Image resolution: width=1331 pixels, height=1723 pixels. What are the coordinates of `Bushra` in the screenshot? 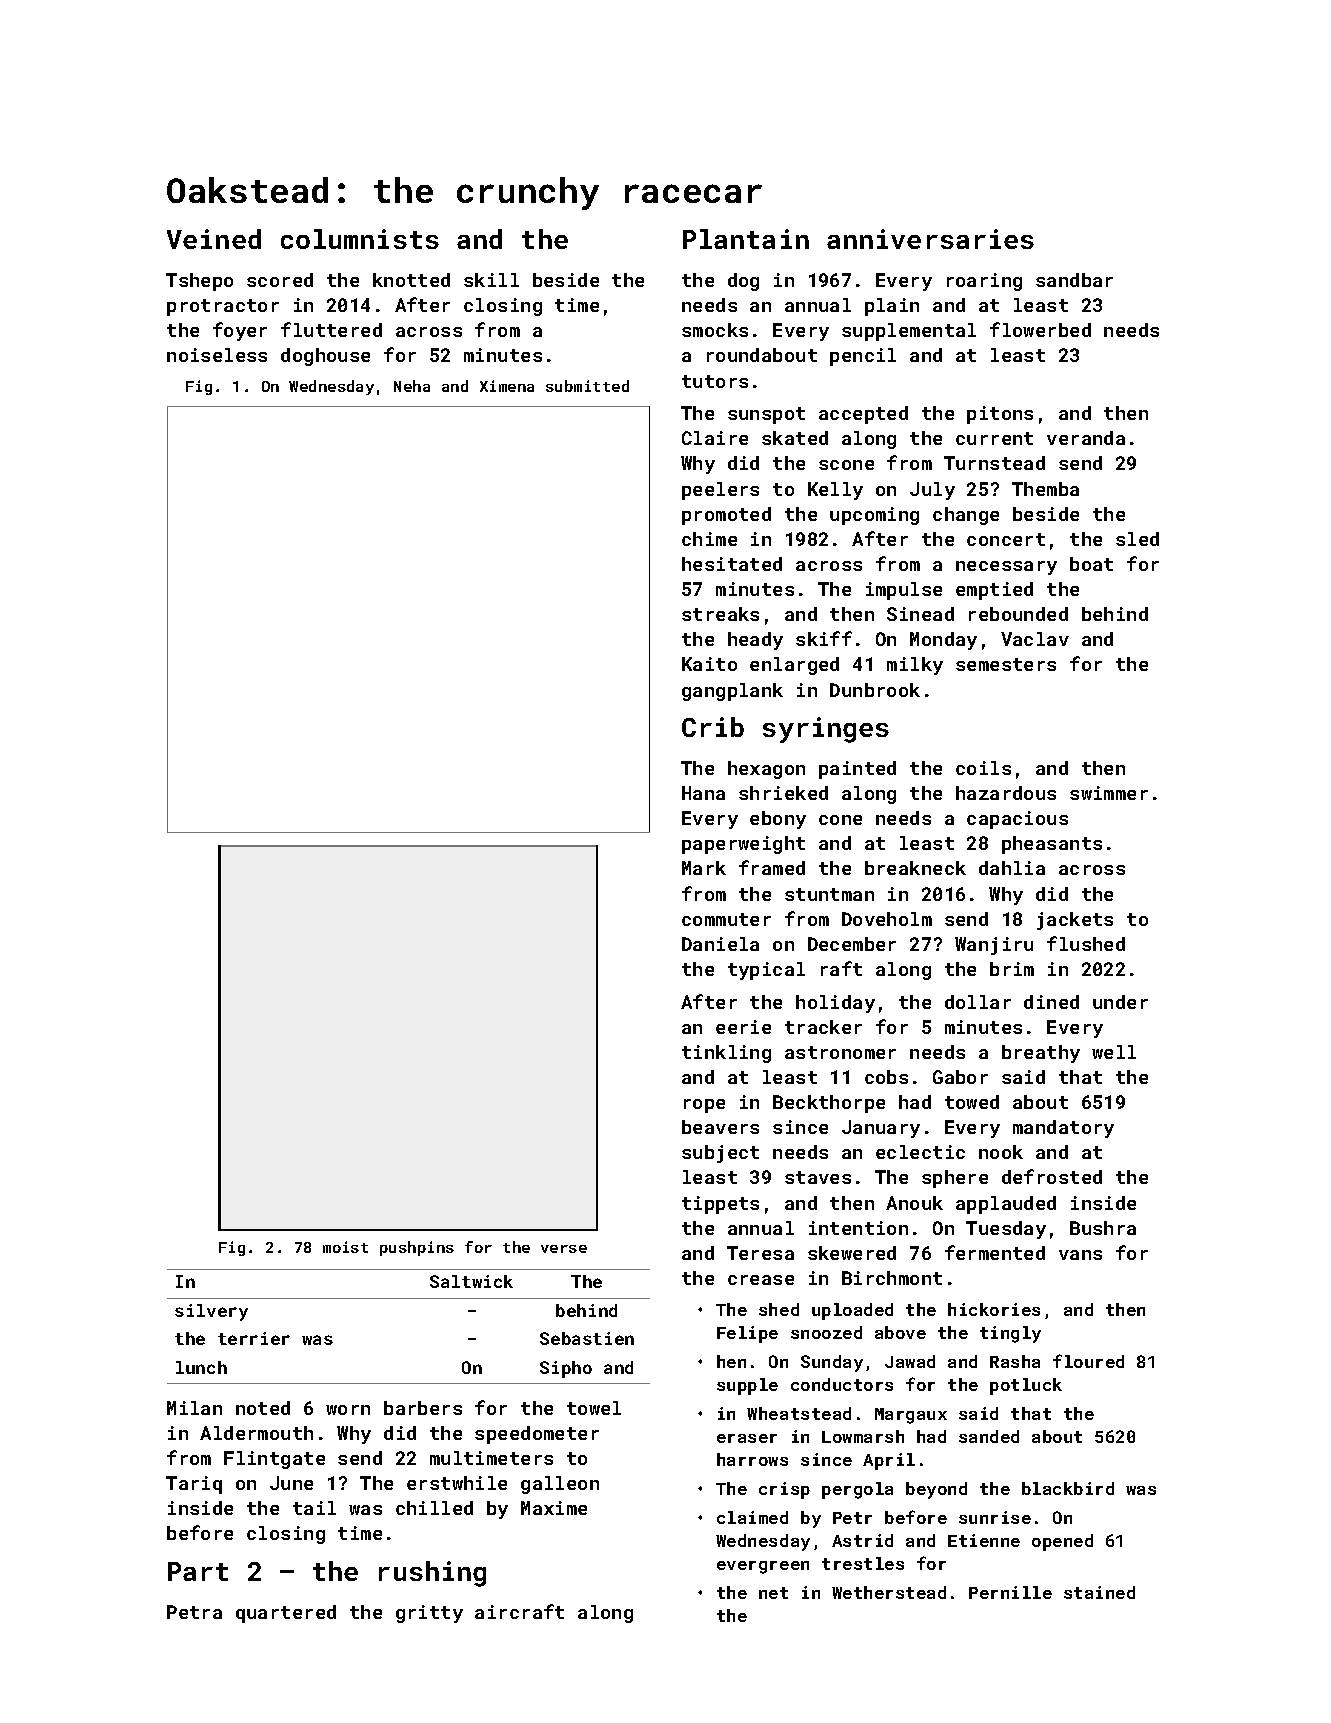 It's located at (1103, 1228).
